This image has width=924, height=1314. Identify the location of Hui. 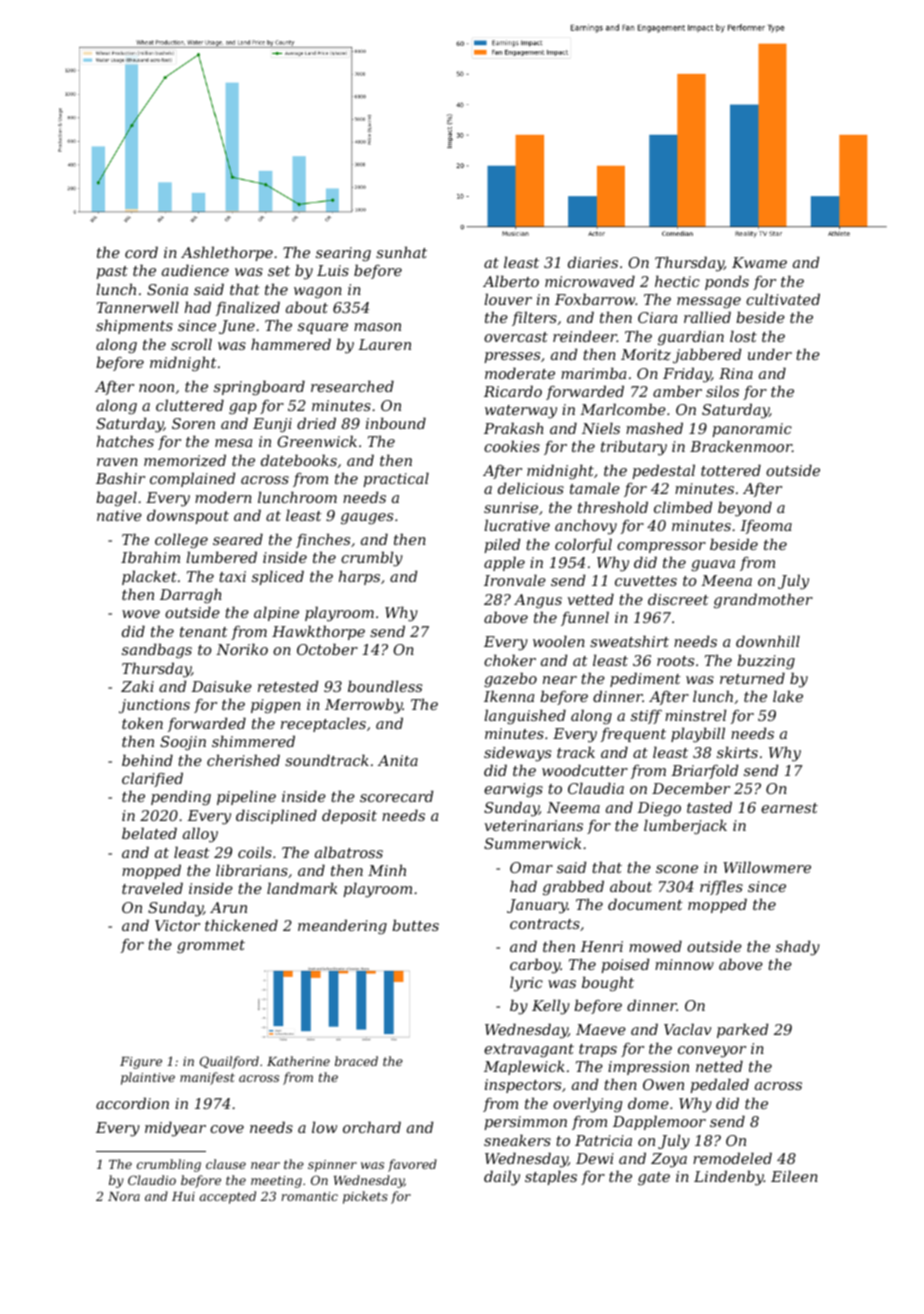
(183, 1196).
